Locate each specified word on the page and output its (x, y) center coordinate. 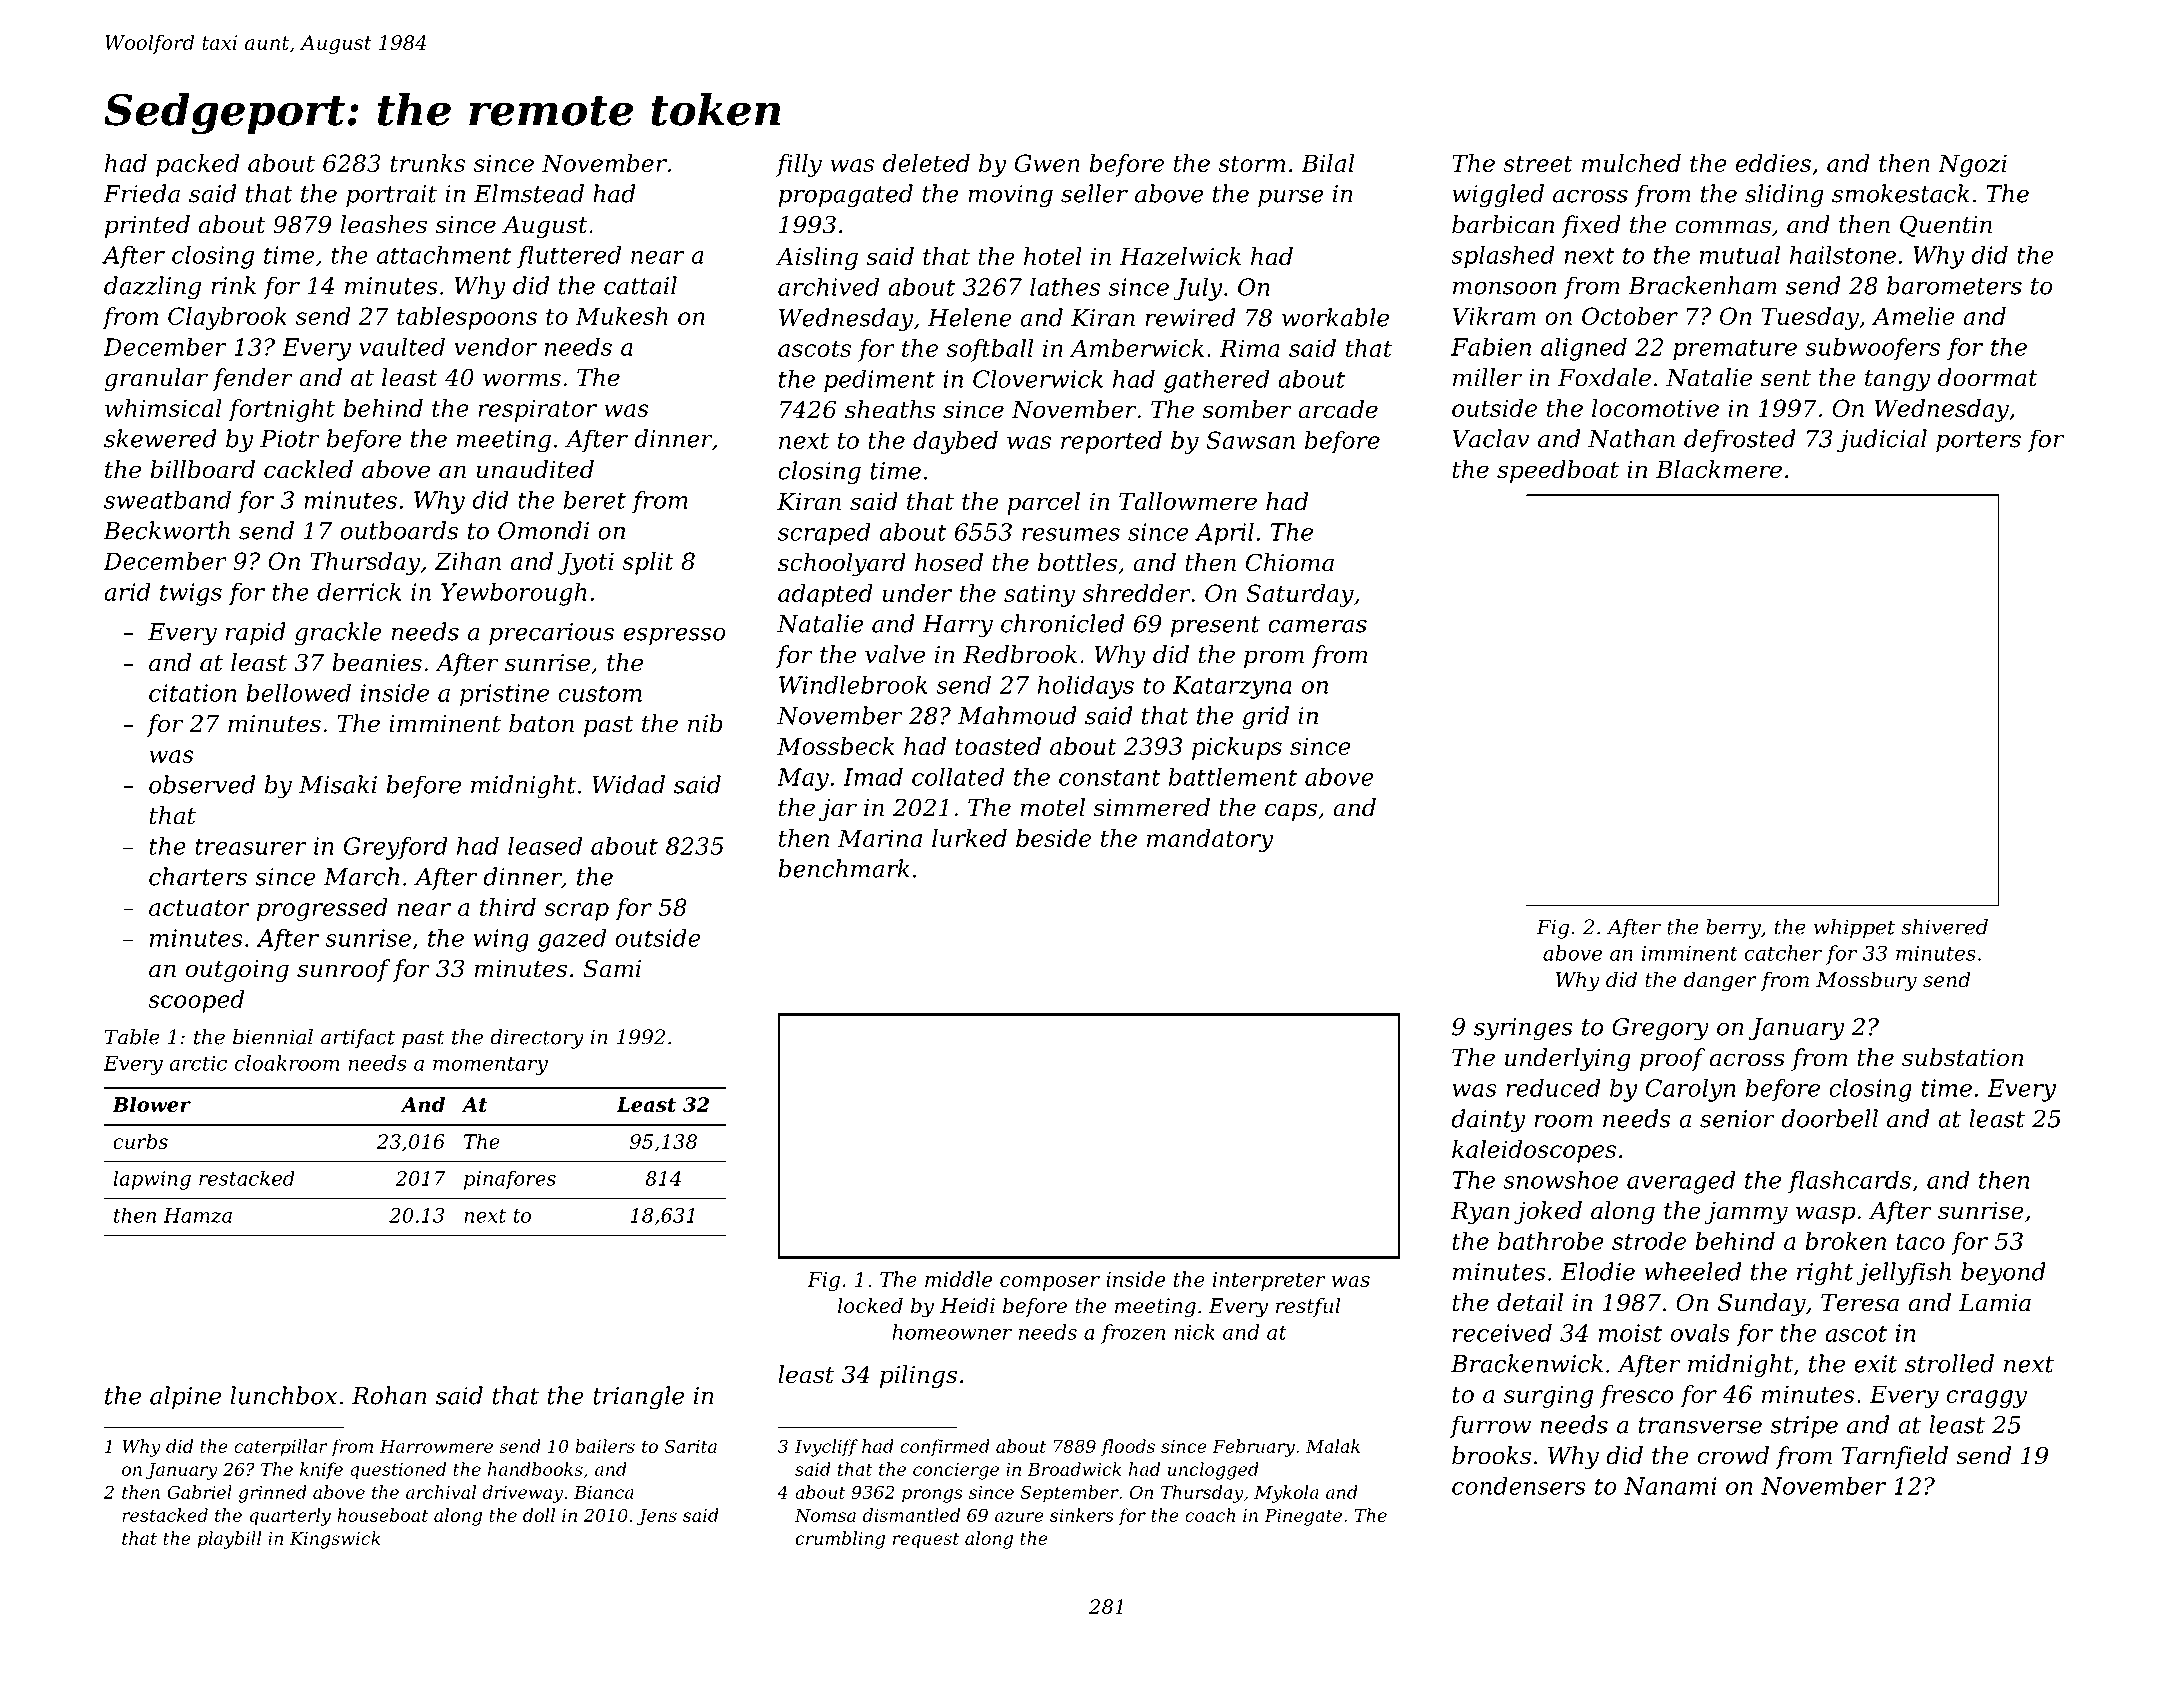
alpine (185, 1397)
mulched (1631, 163)
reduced (1553, 1088)
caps (1291, 812)
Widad (628, 784)
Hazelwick (1180, 256)
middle (958, 1279)
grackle (338, 634)
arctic (198, 1063)
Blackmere (1719, 469)
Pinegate (1303, 1517)
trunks (427, 163)
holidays (1086, 687)
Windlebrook (853, 685)
